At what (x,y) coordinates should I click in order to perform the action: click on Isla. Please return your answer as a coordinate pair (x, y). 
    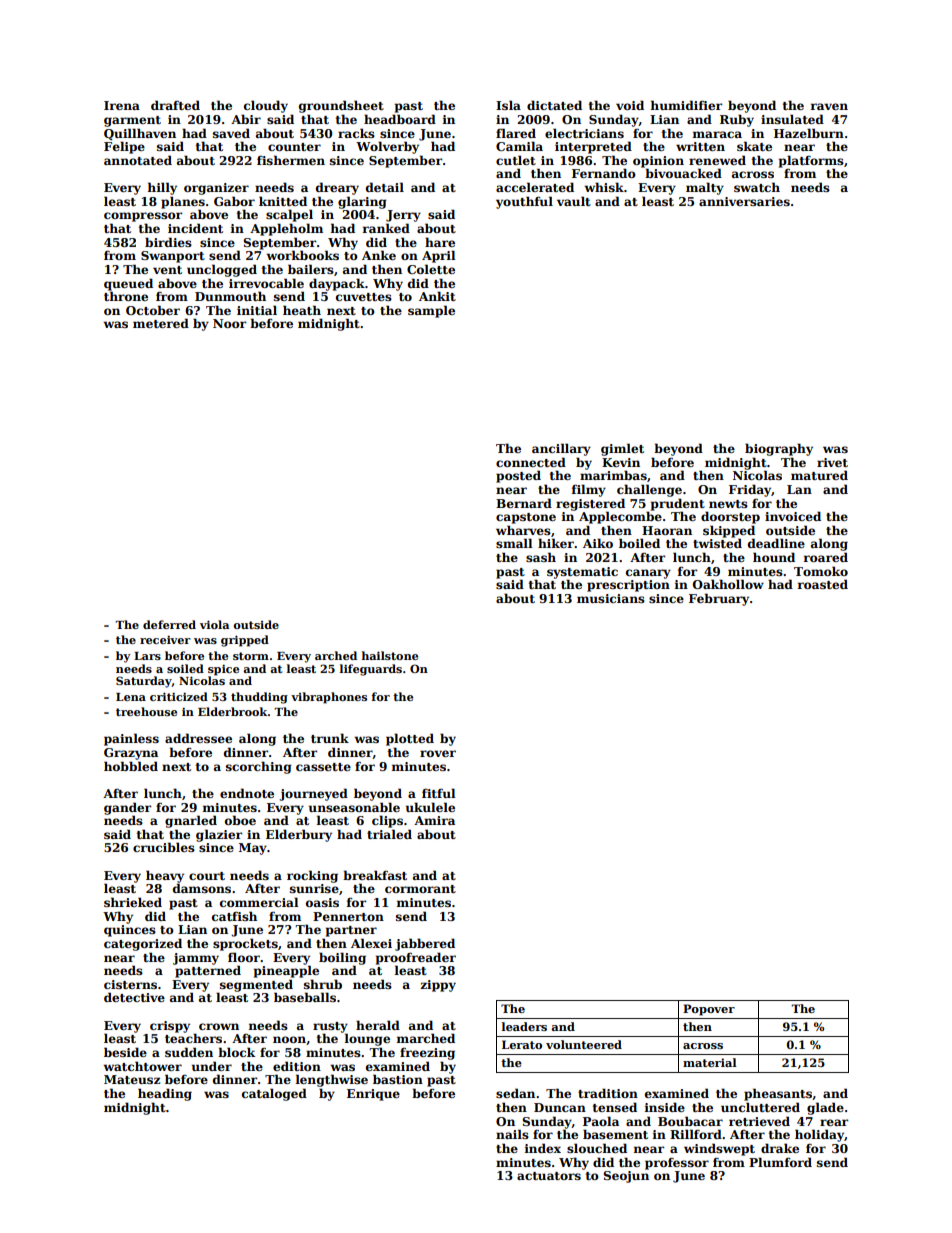
    Looking at the image, I should click on (508, 105).
